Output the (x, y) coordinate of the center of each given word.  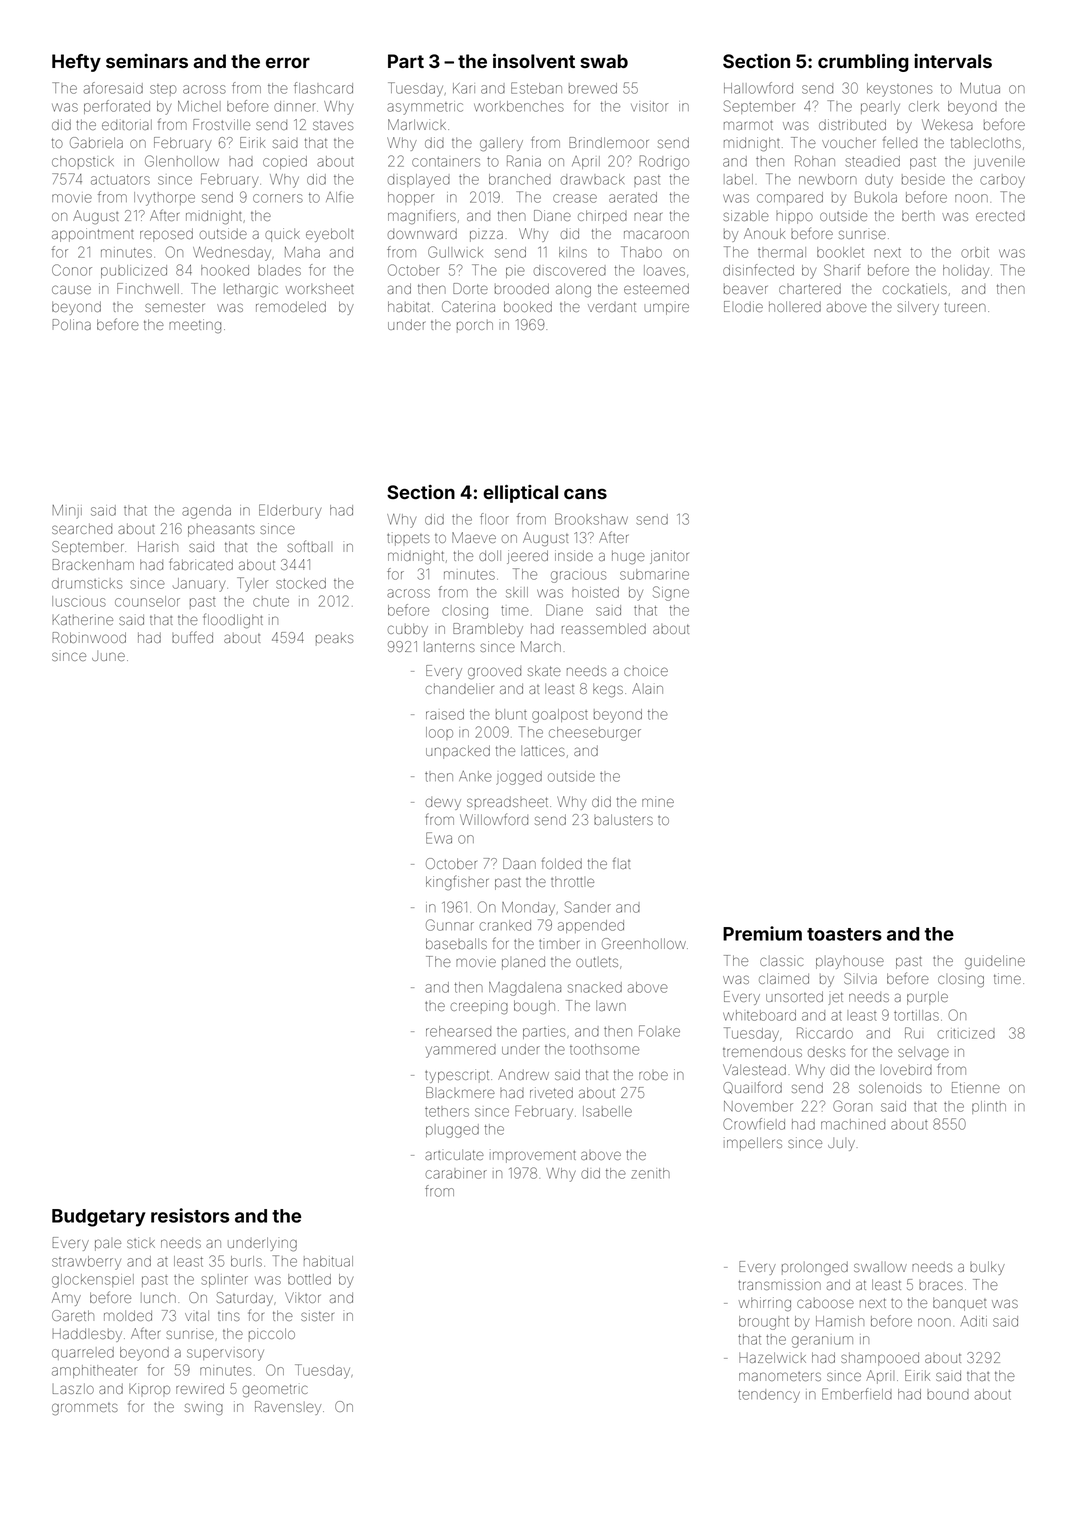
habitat (409, 306)
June (108, 656)
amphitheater (95, 1371)
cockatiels (915, 288)
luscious (79, 601)
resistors (190, 1215)
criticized (966, 1034)
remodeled (291, 306)
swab (604, 61)
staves (333, 125)
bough (534, 1007)
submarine (654, 574)
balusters (623, 819)
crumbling (863, 63)
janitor (669, 557)
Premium (762, 933)
